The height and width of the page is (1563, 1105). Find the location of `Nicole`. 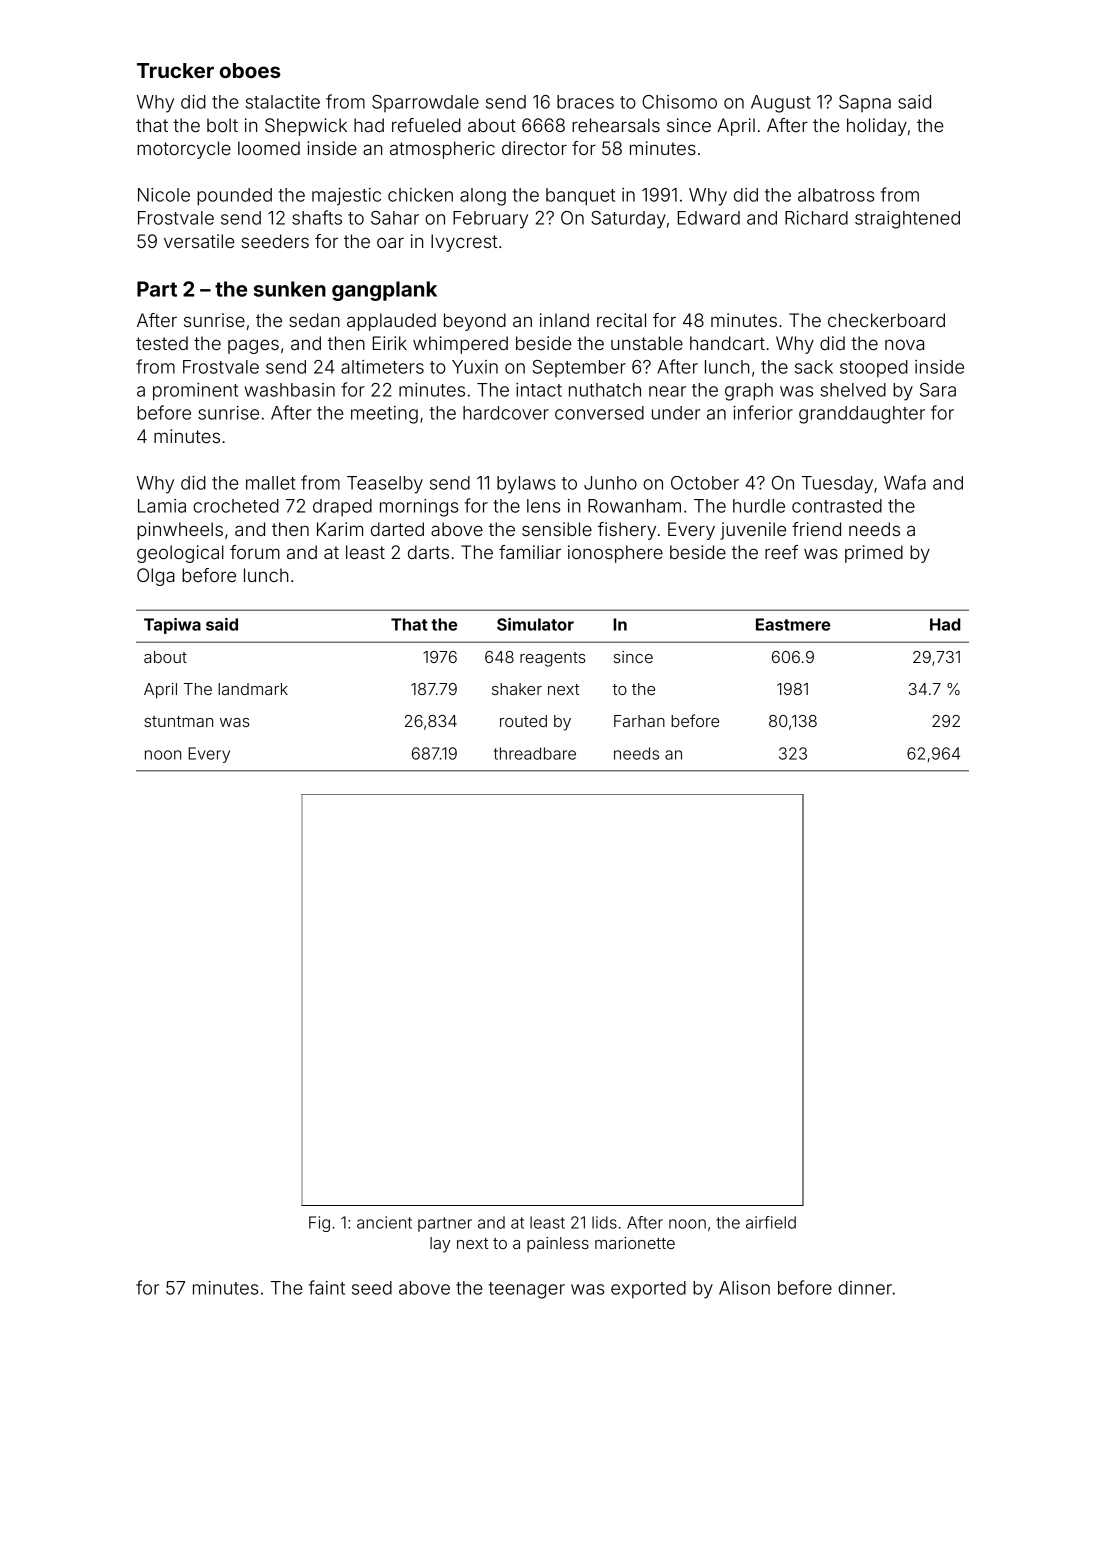

Nicole is located at coordinates (164, 195).
